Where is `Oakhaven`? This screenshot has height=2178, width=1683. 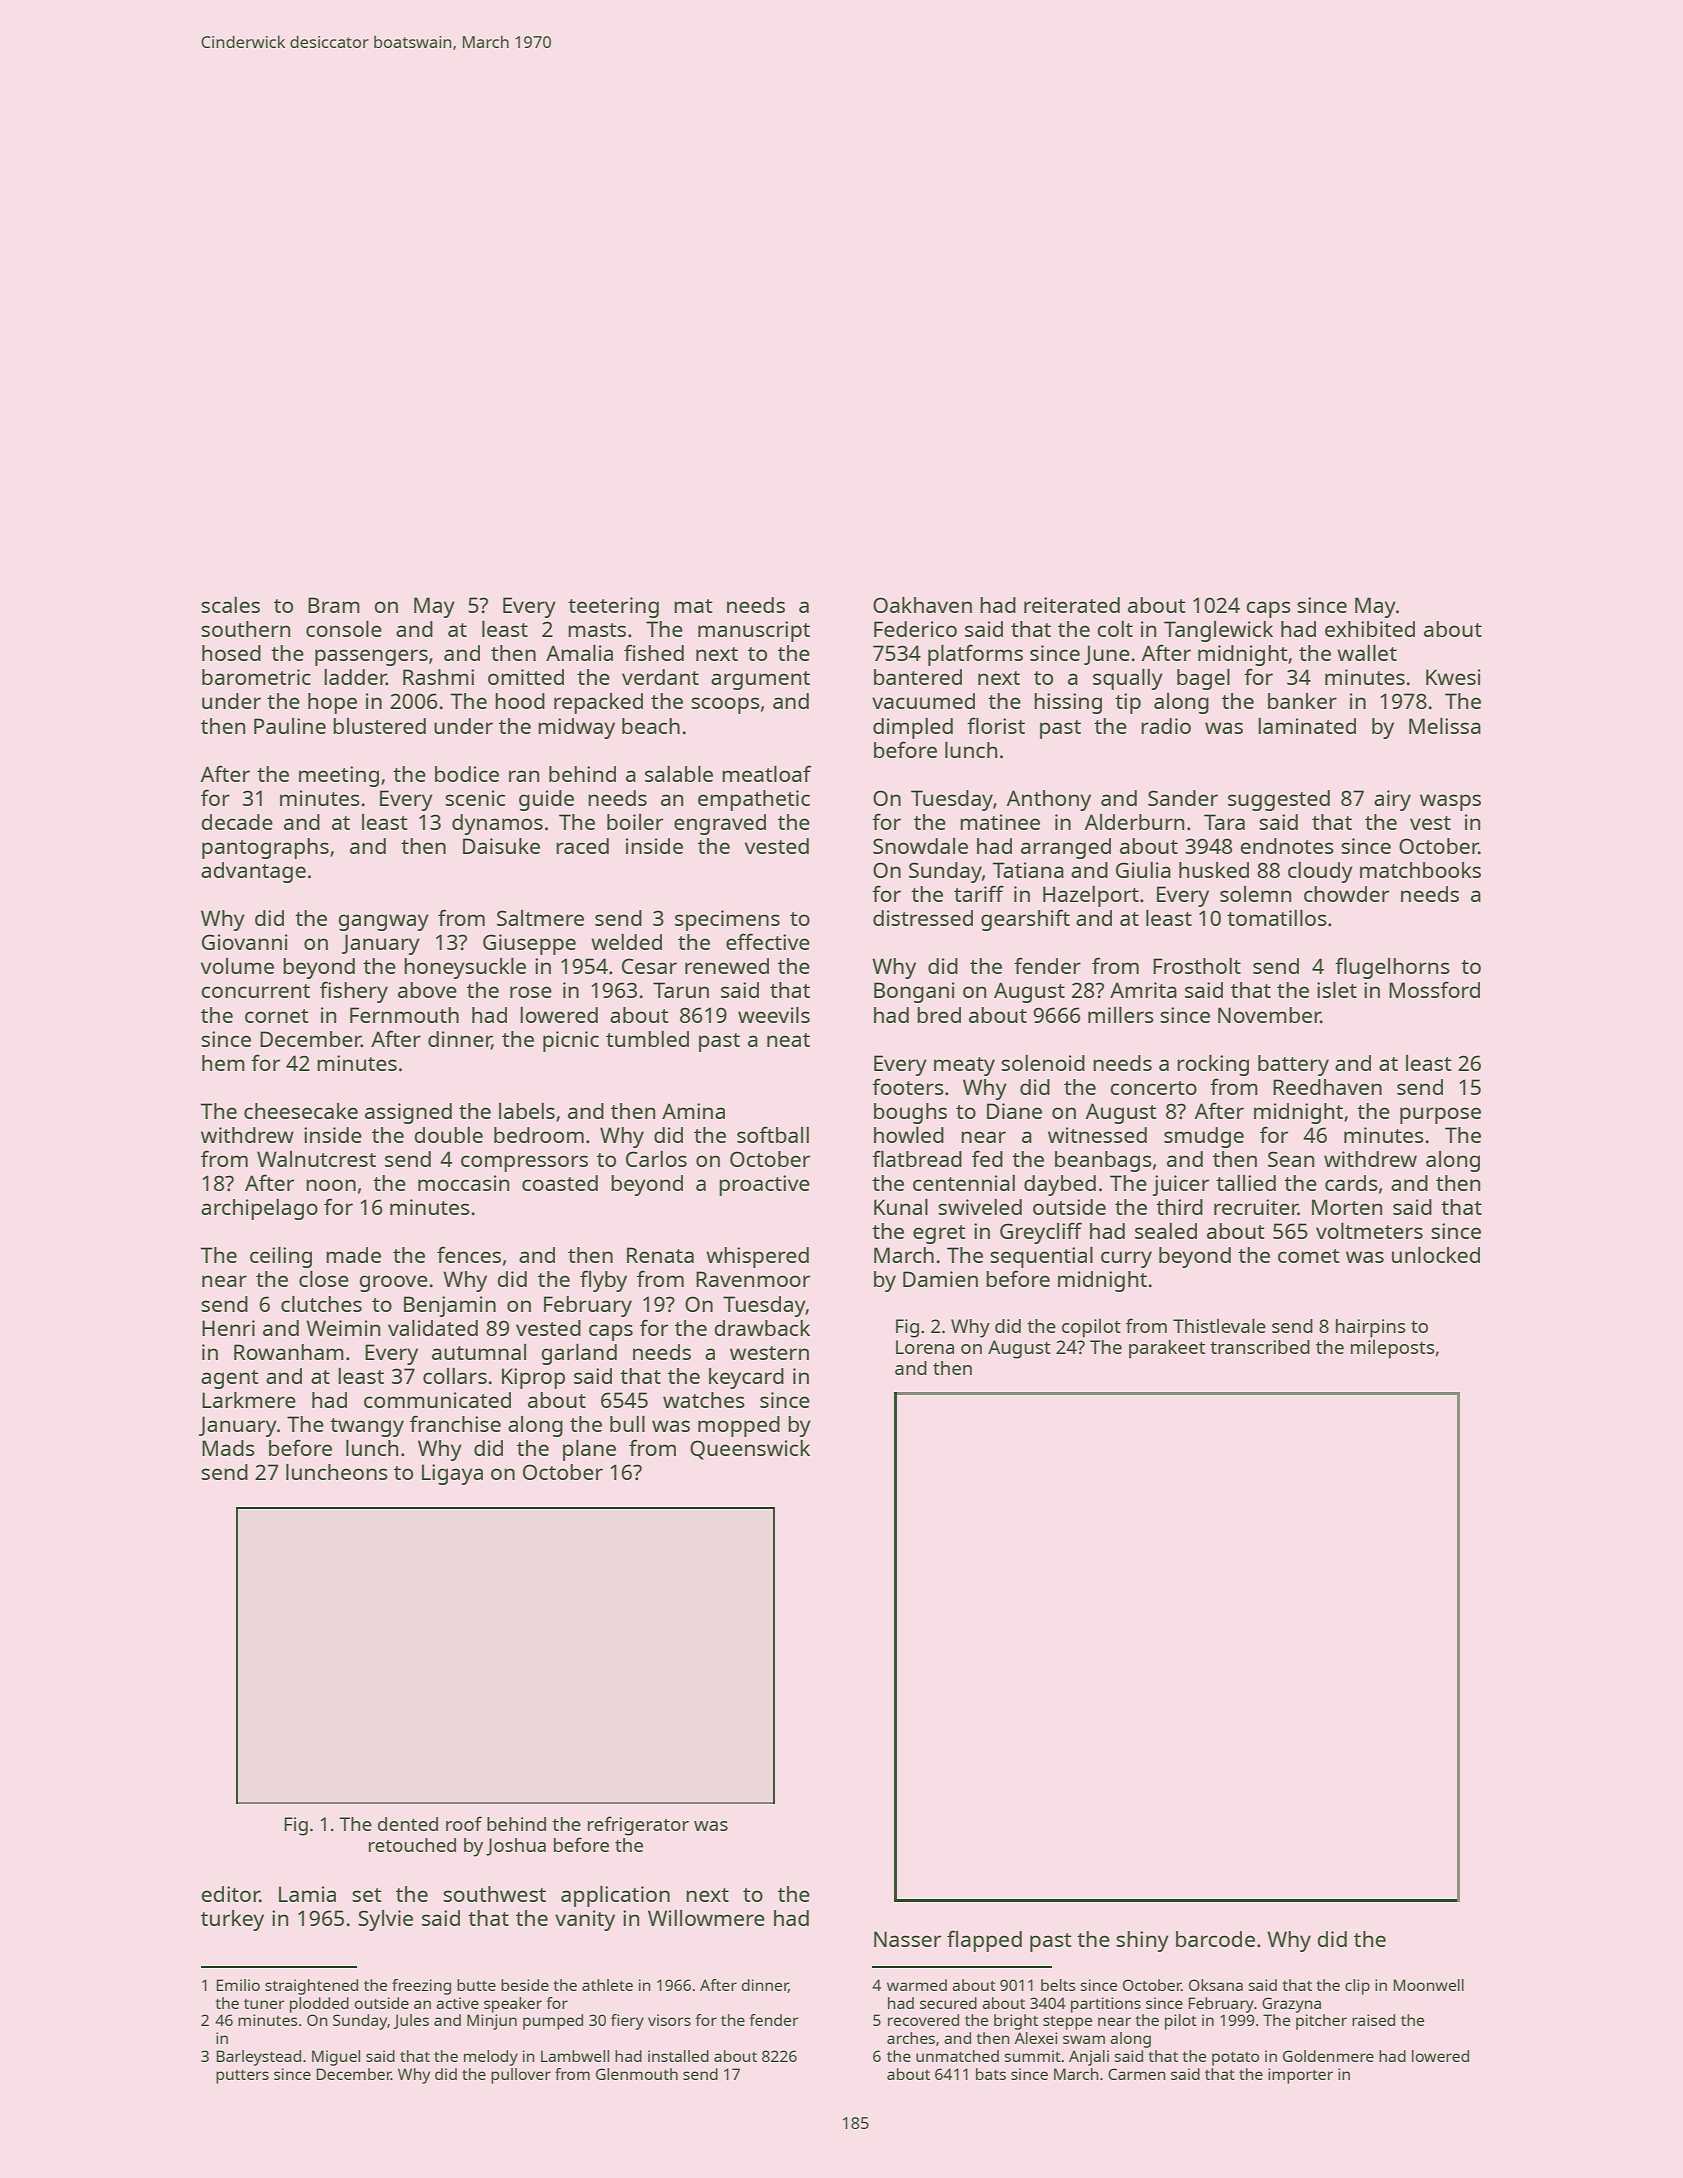 Oakhaven is located at coordinates (922, 605).
